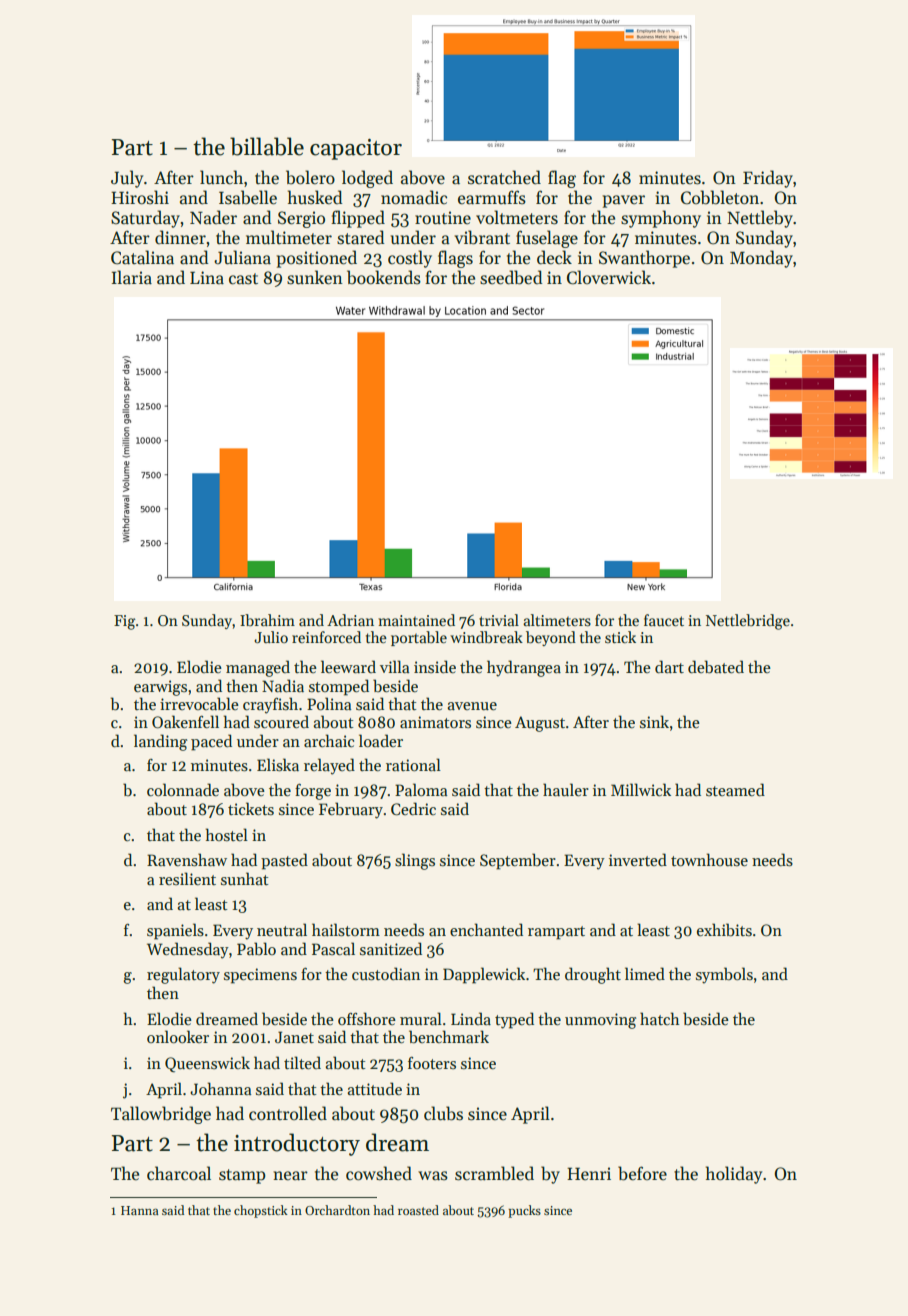  What do you see at coordinates (593, 975) in the document?
I see `drought` at bounding box center [593, 975].
